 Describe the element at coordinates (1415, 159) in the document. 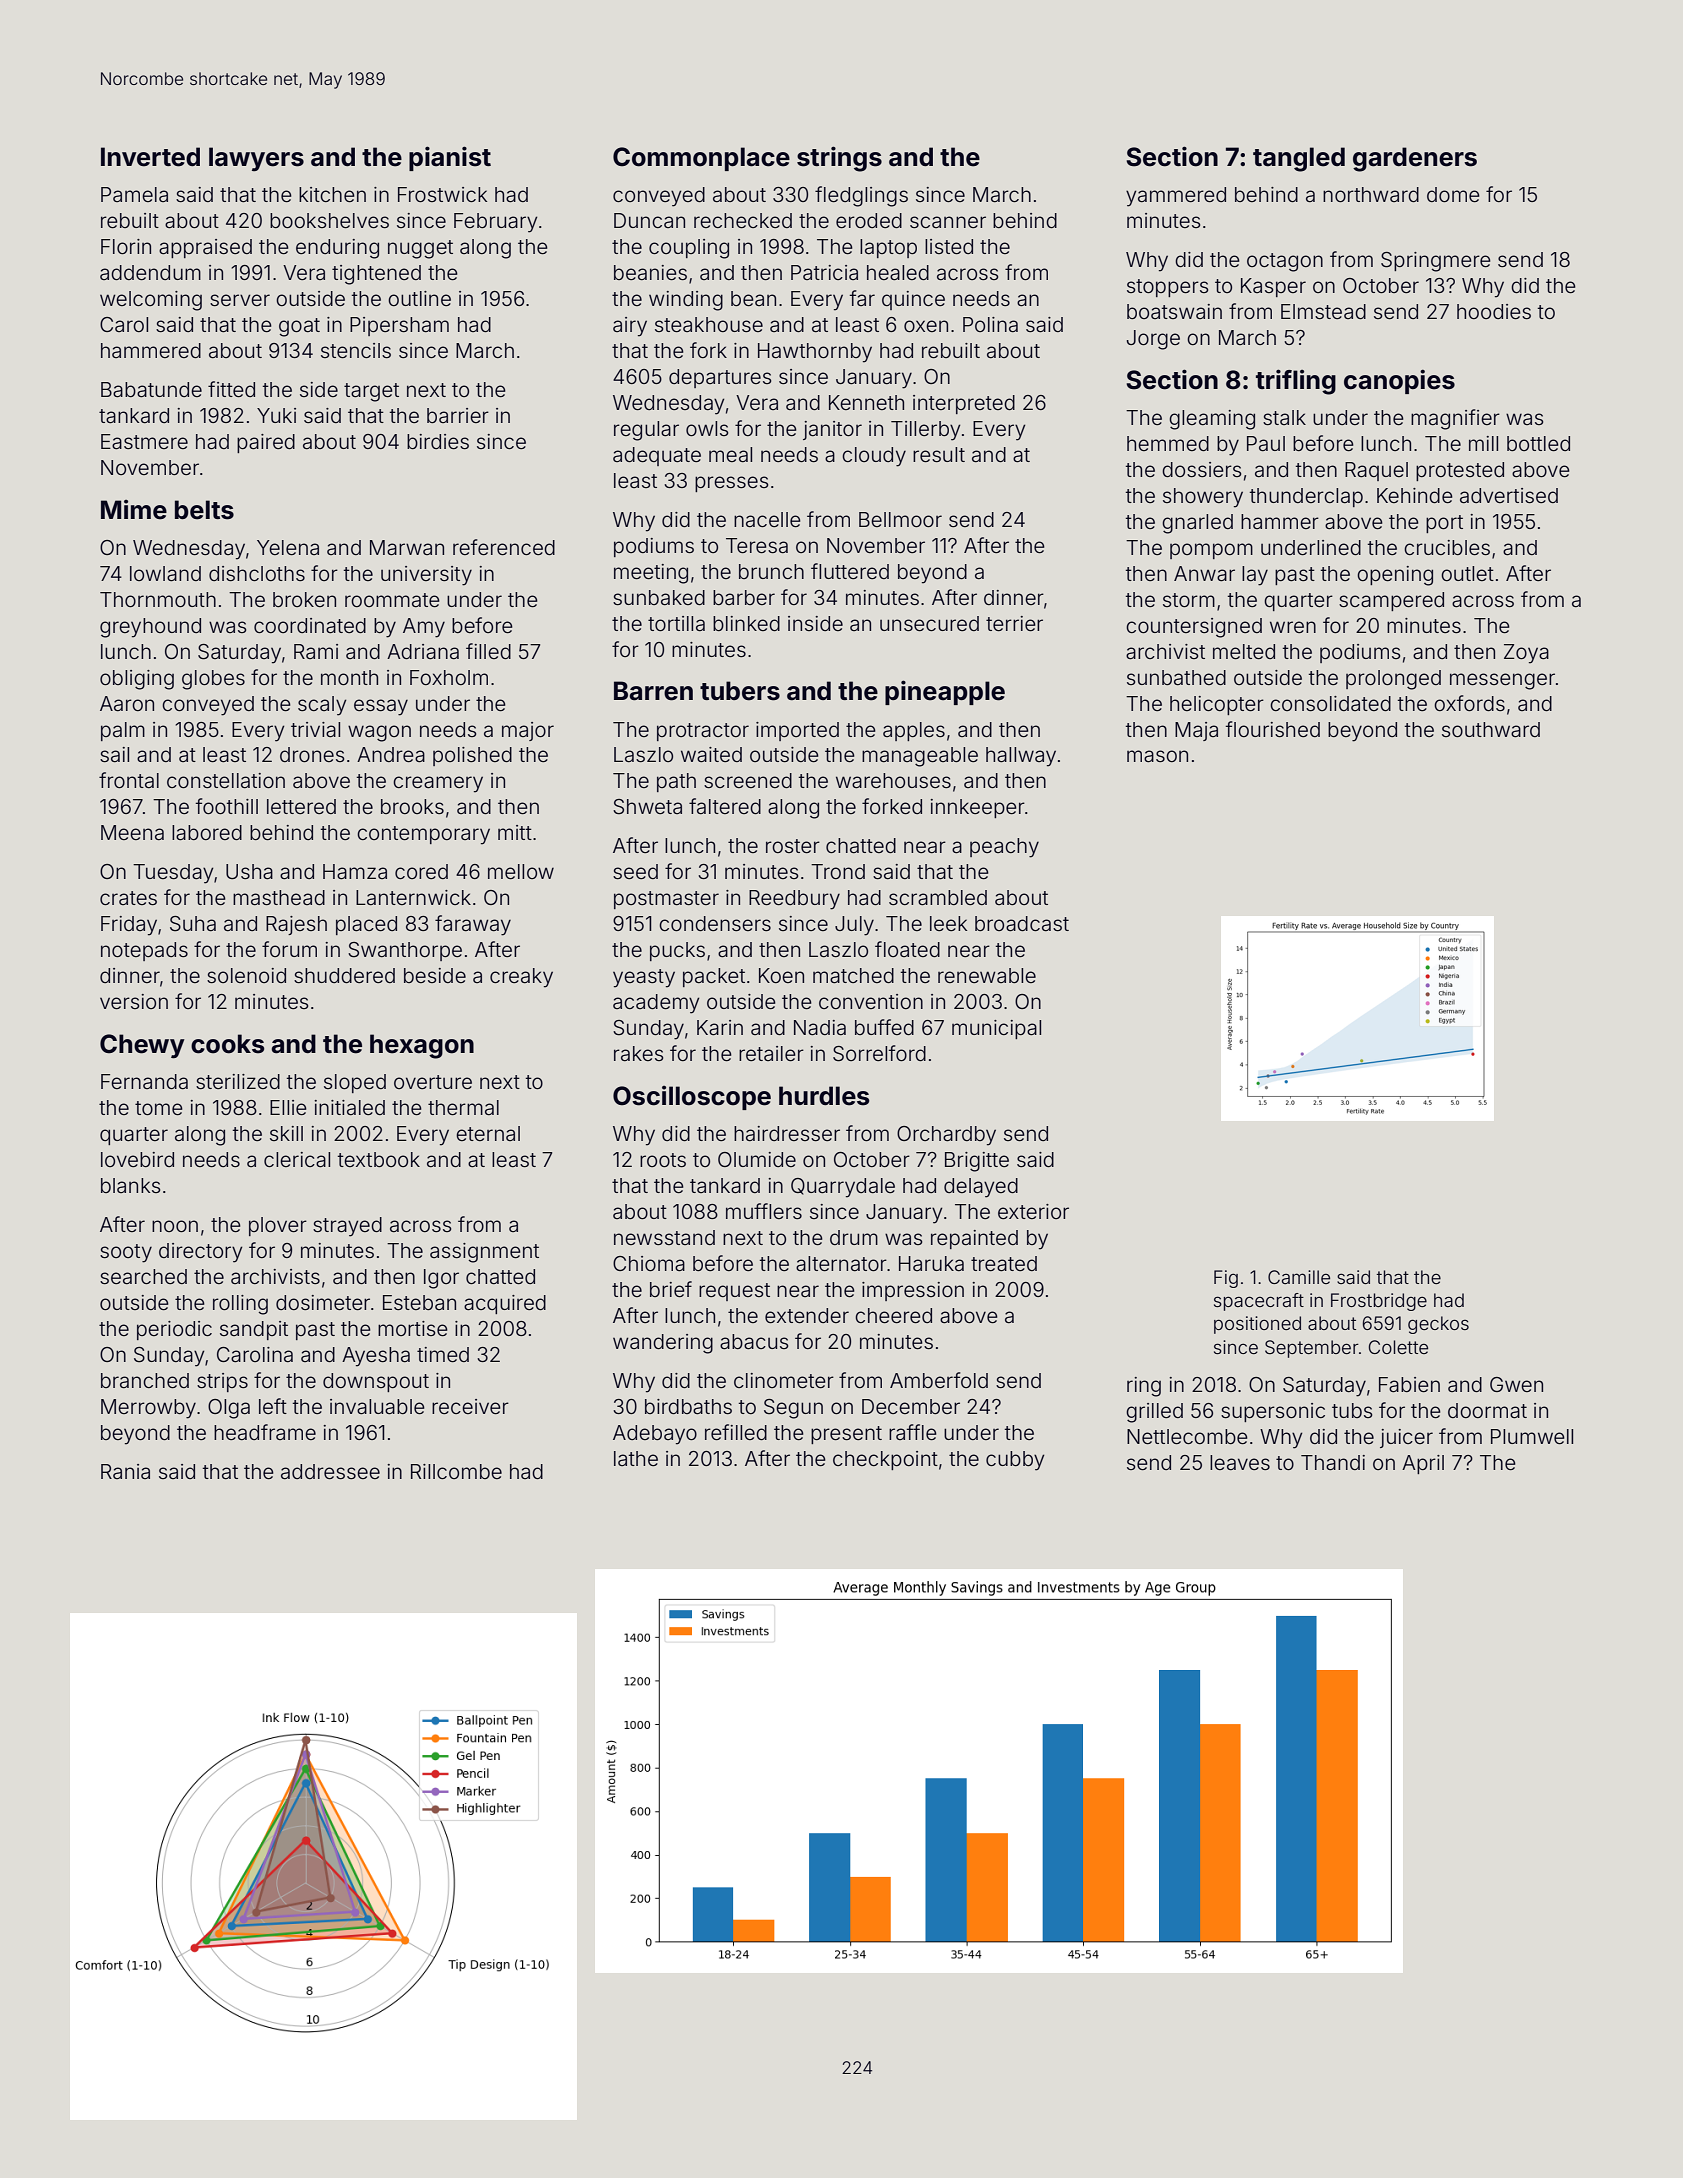

I see `gardeners` at that location.
